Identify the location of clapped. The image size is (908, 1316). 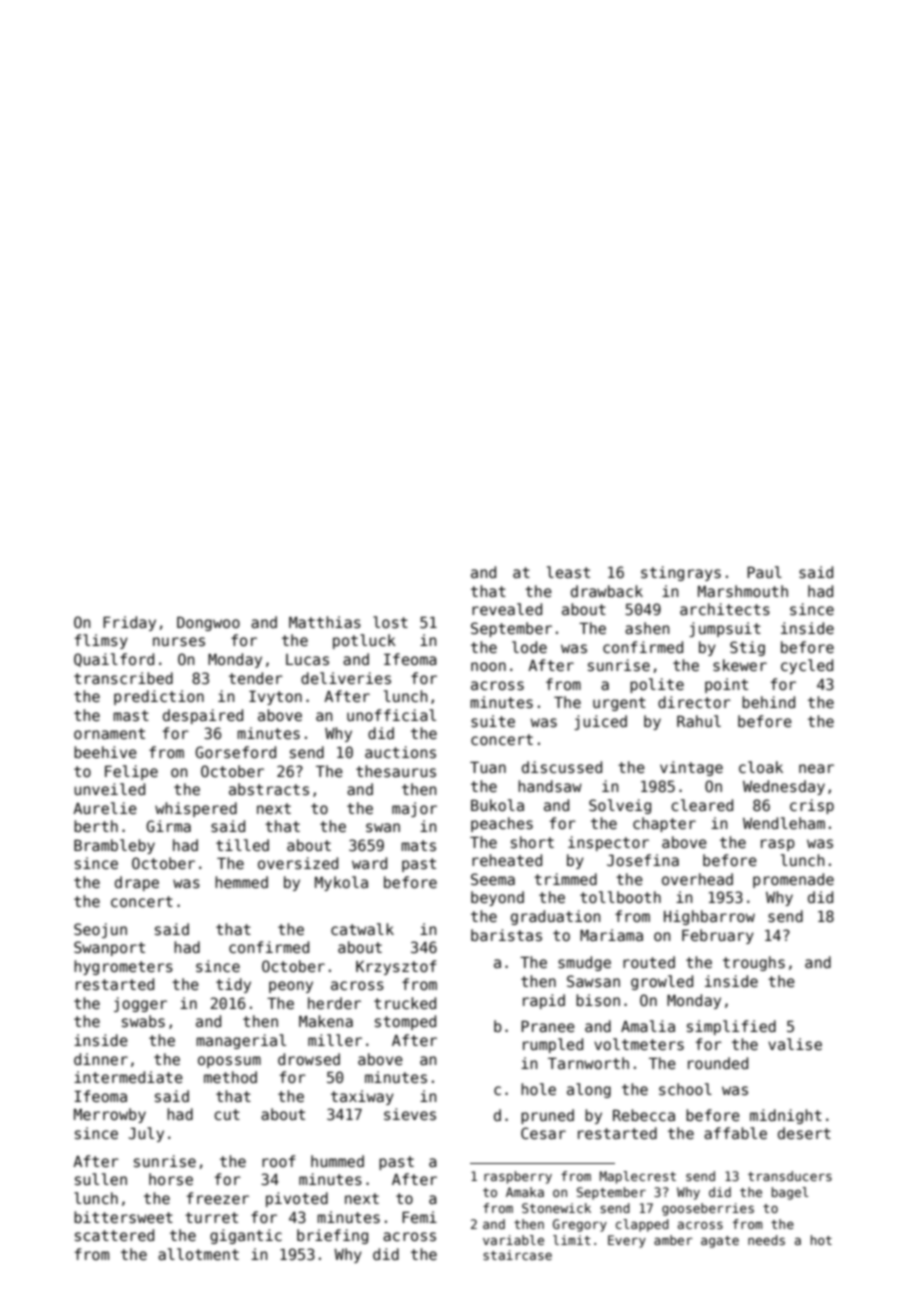
(642, 1225).
